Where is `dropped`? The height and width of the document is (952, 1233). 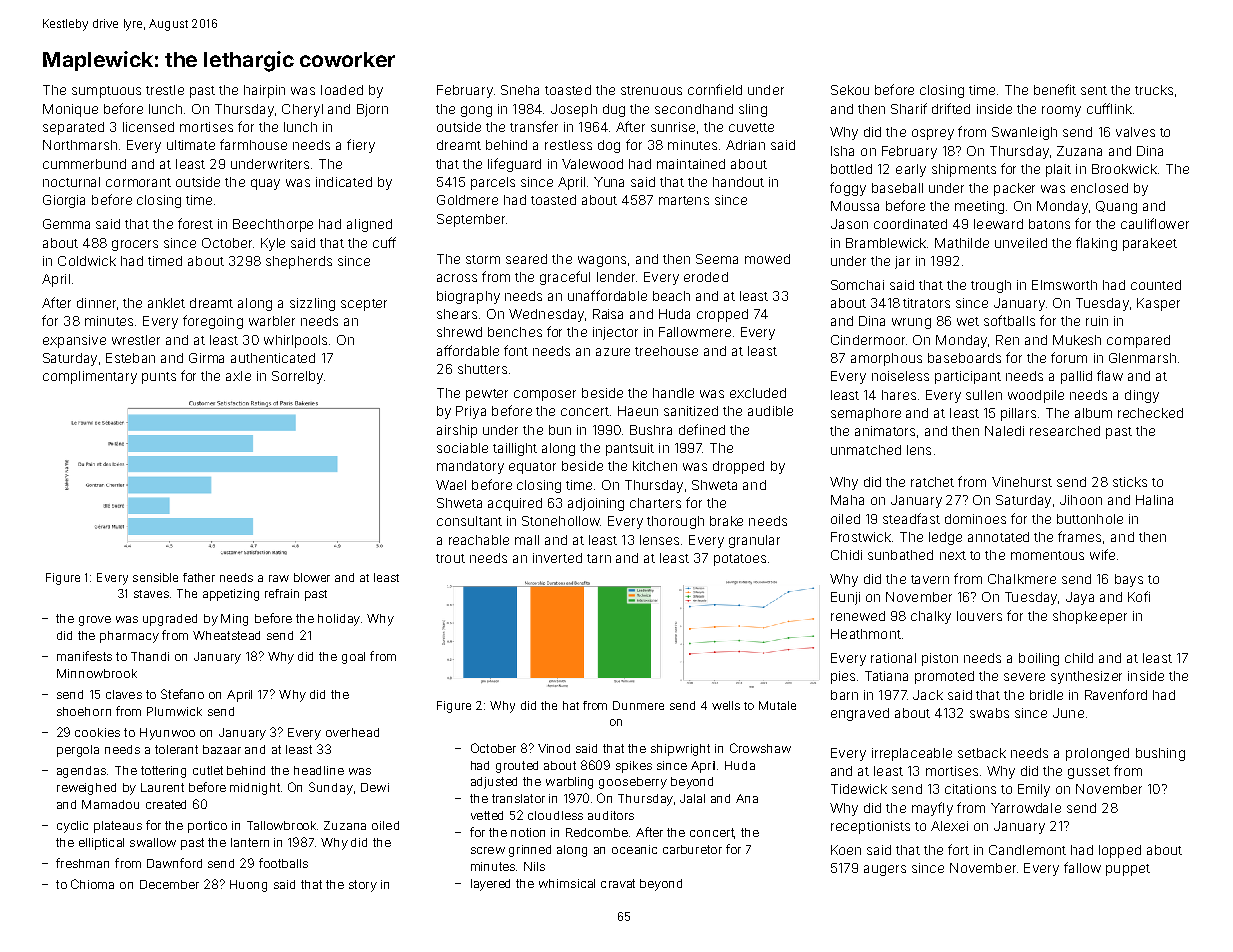 dropped is located at coordinates (738, 467).
